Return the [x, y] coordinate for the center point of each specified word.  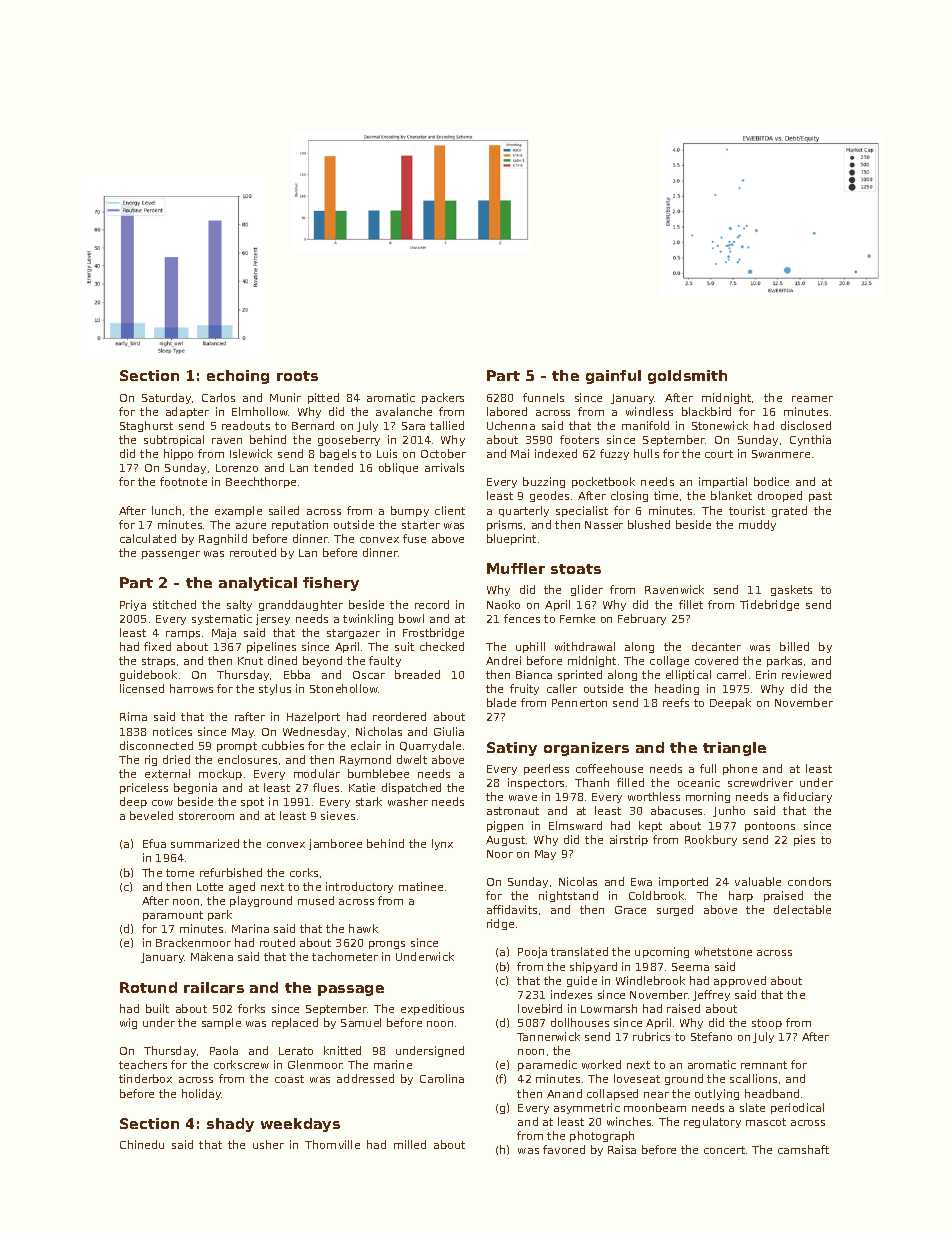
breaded [417, 674]
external [167, 773]
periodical [797, 1108]
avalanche [404, 411]
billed [794, 646]
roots [297, 376]
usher [268, 1144]
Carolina [442, 1078]
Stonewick [720, 425]
